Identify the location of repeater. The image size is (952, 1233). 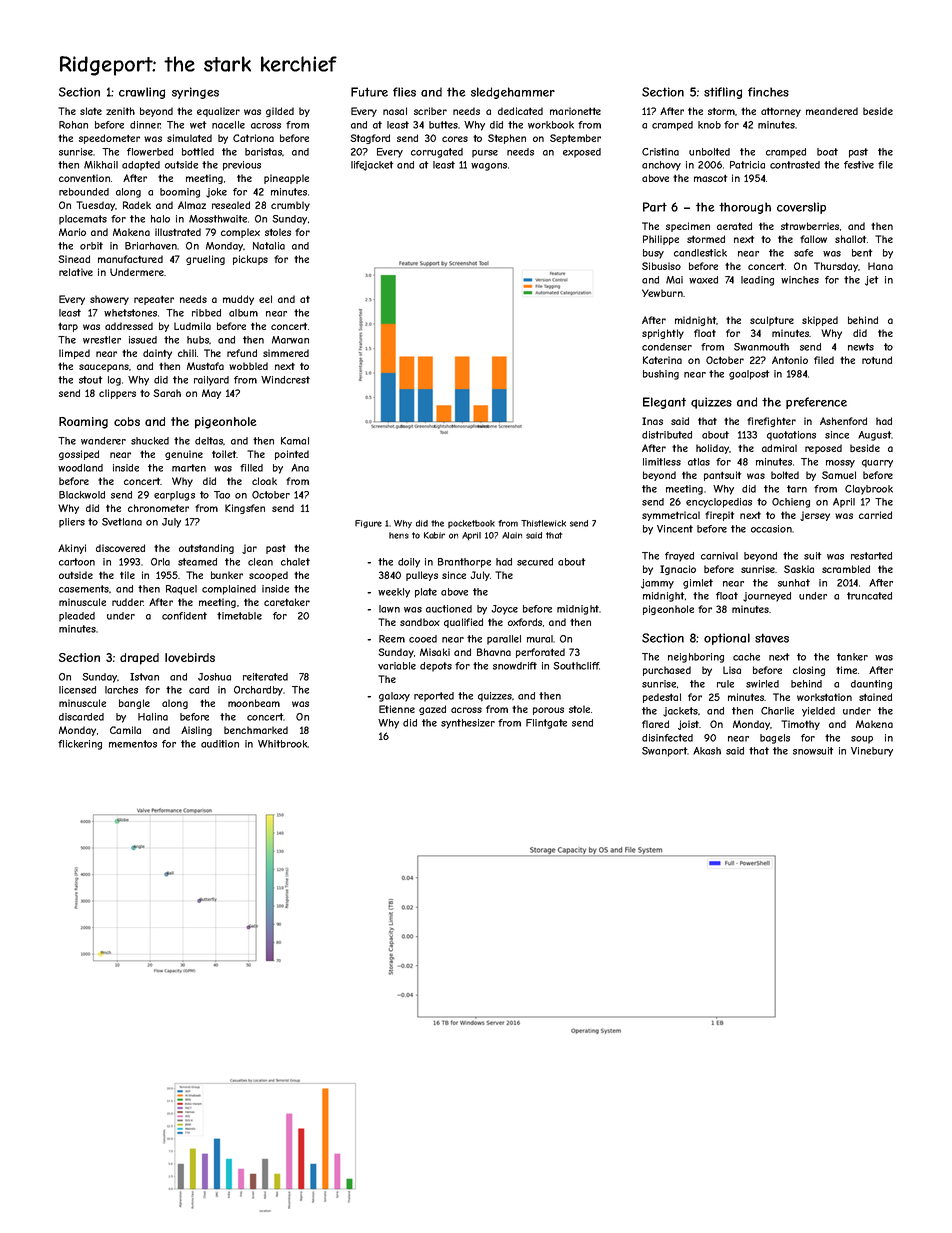
(154, 300).
